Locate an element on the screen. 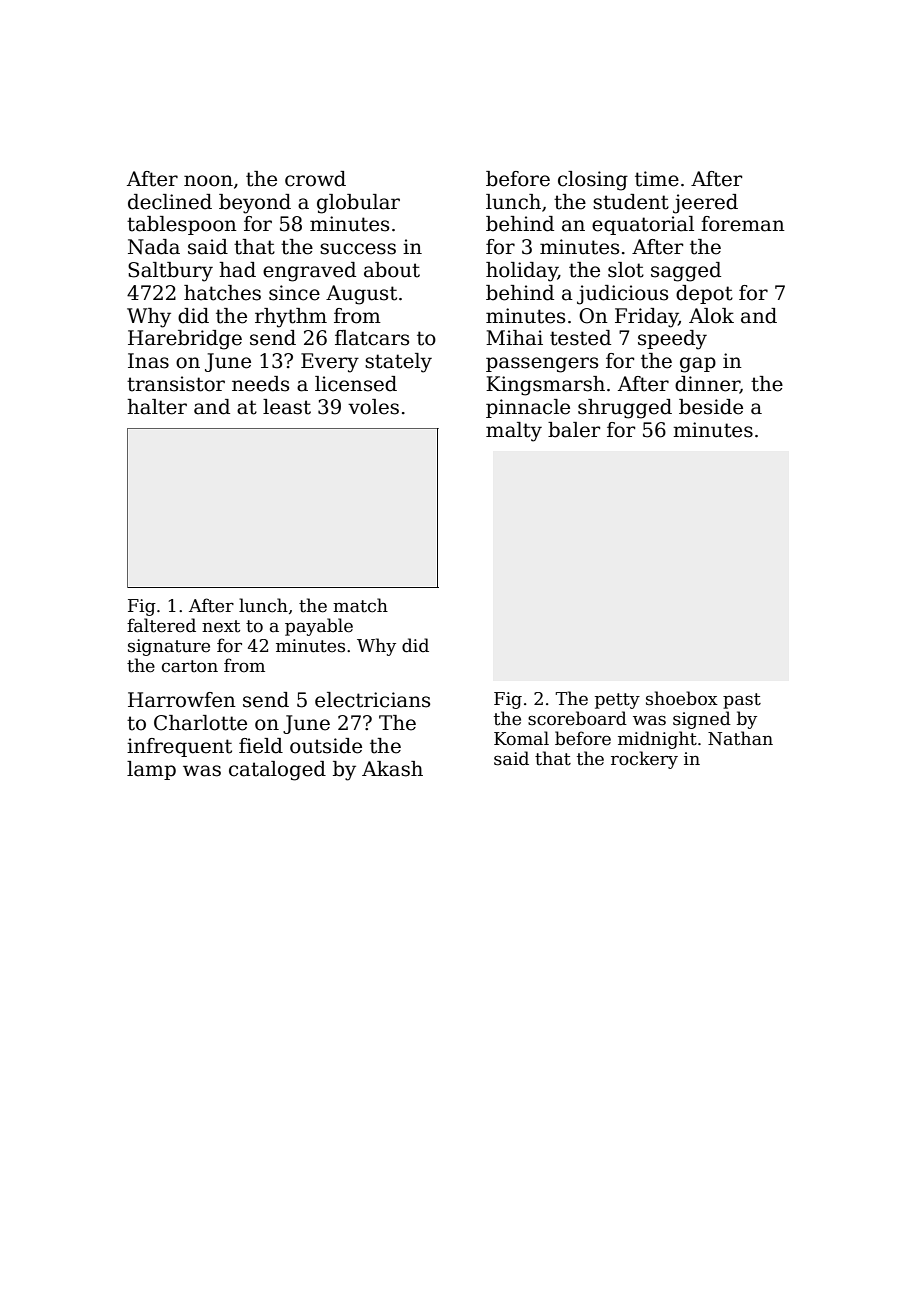 This screenshot has width=924, height=1311. field is located at coordinates (261, 746).
